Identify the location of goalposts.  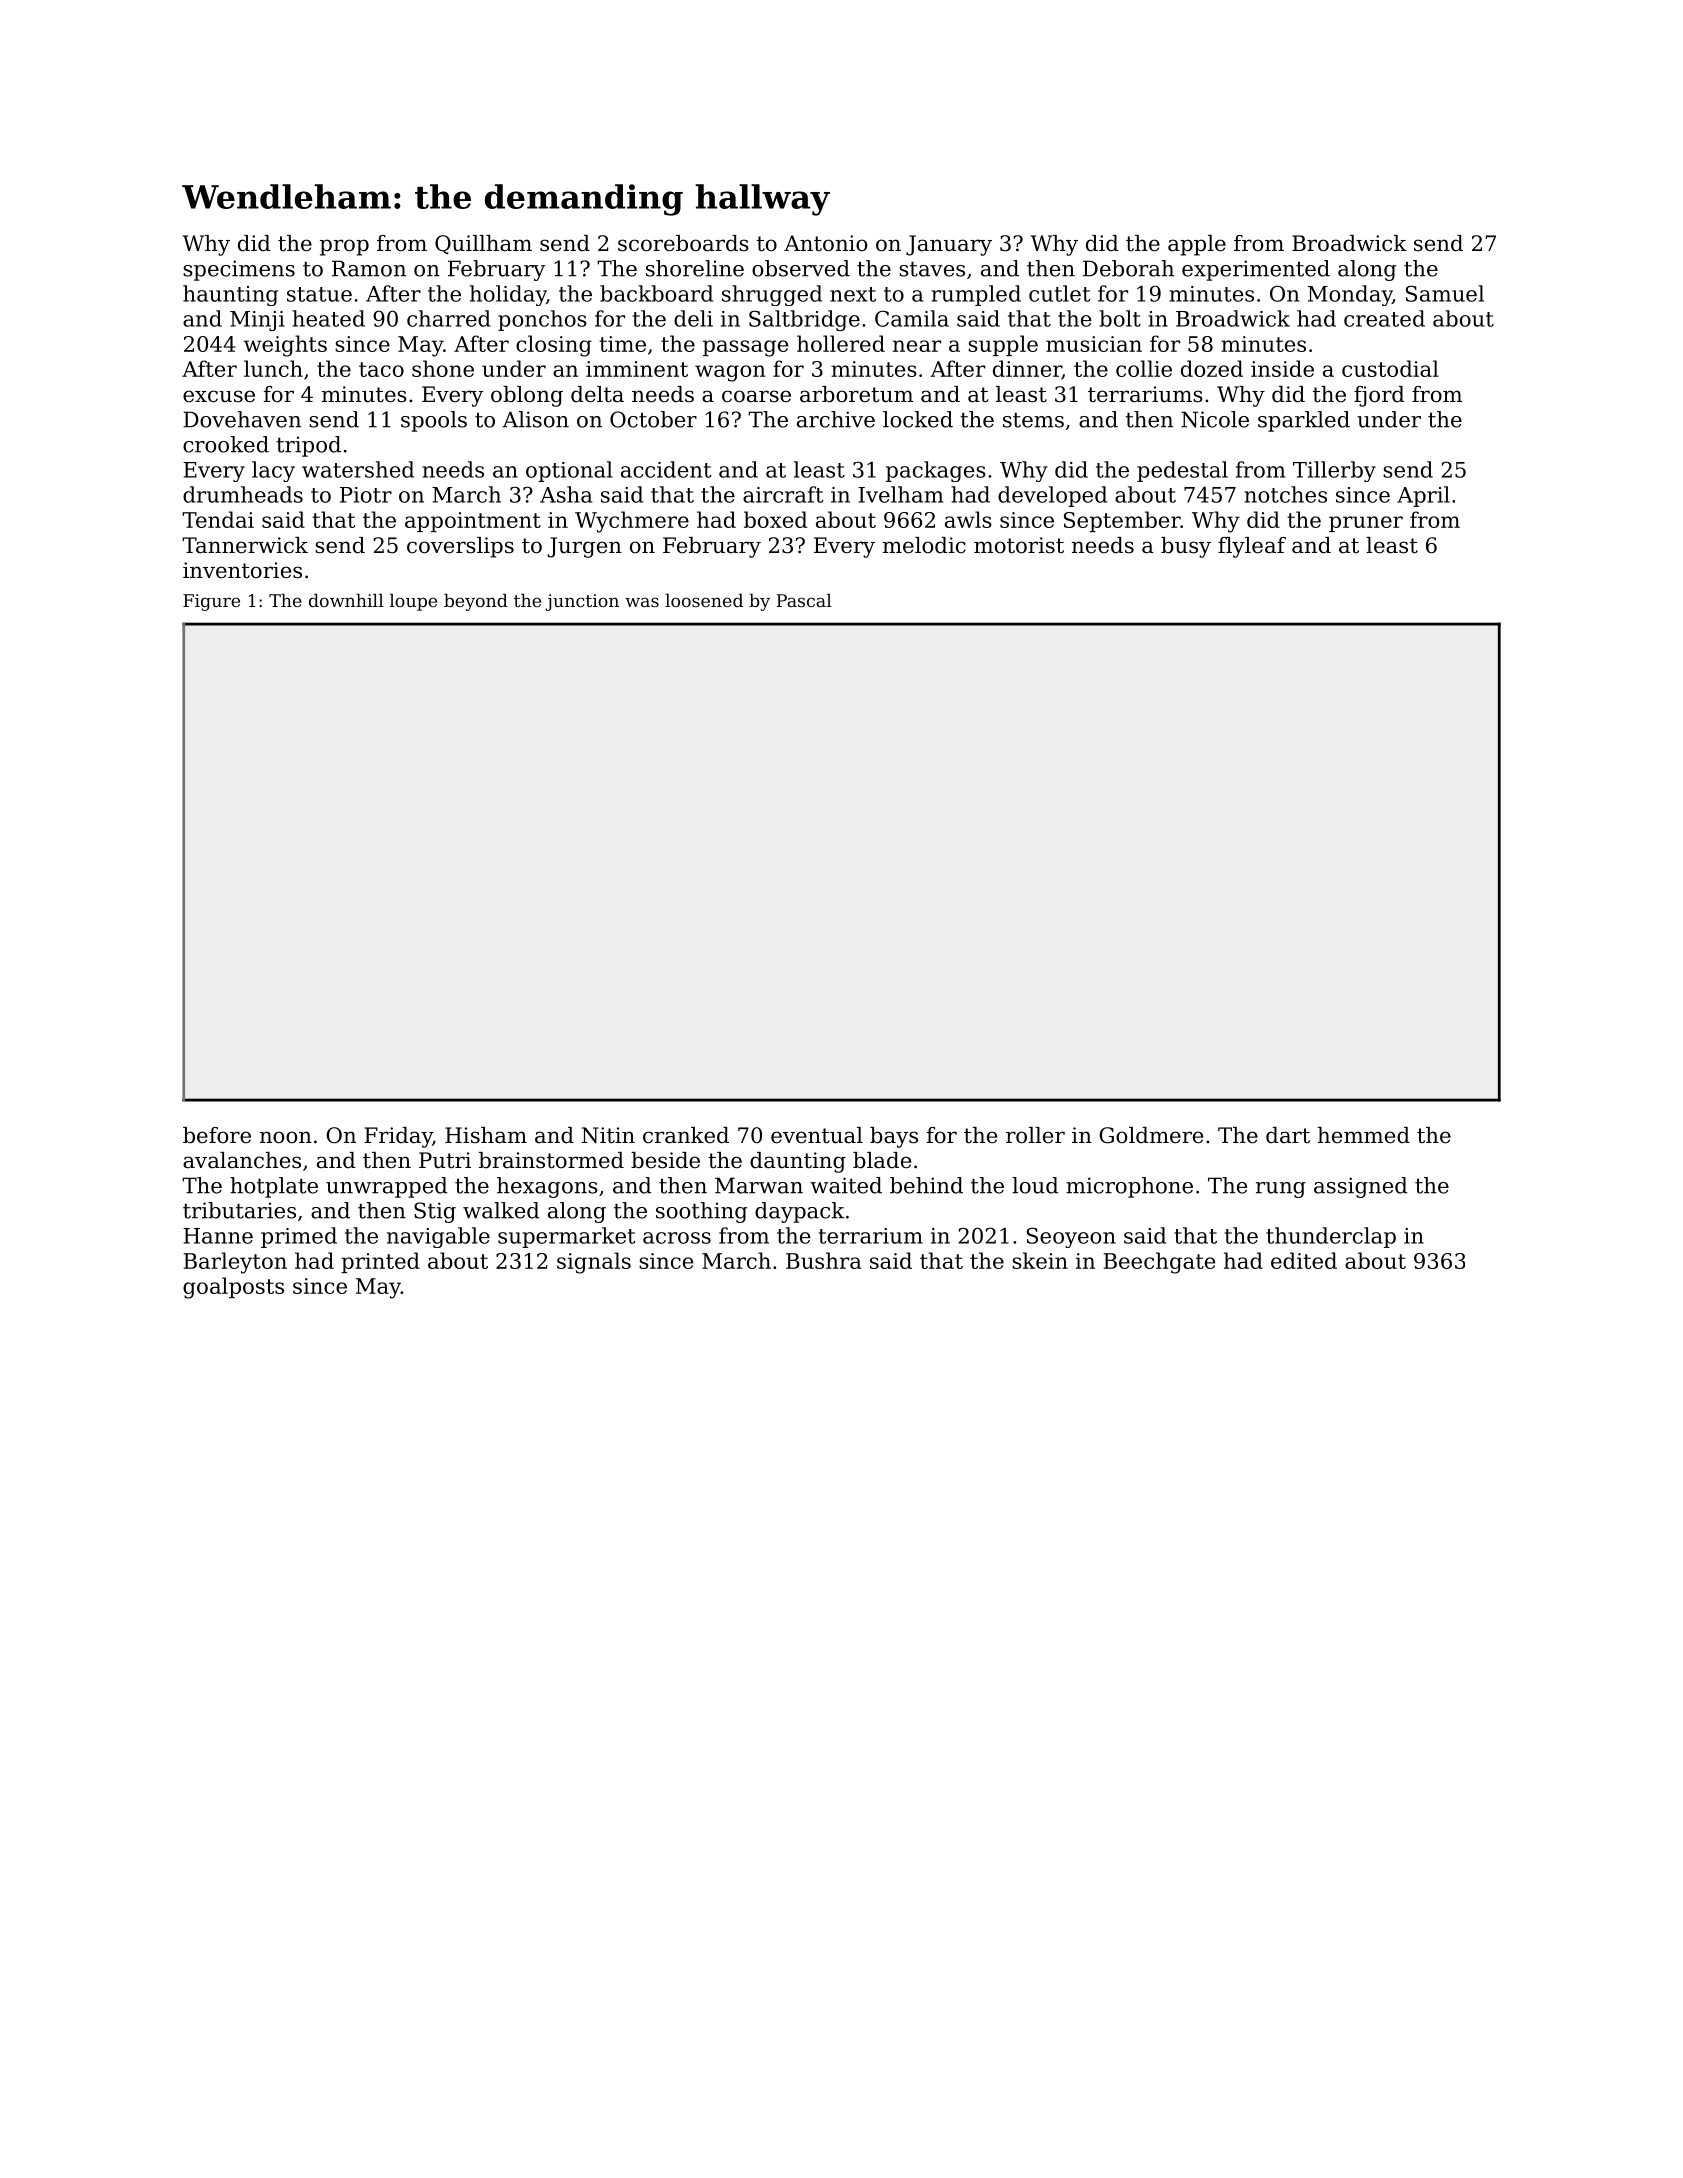
(233, 1288).
